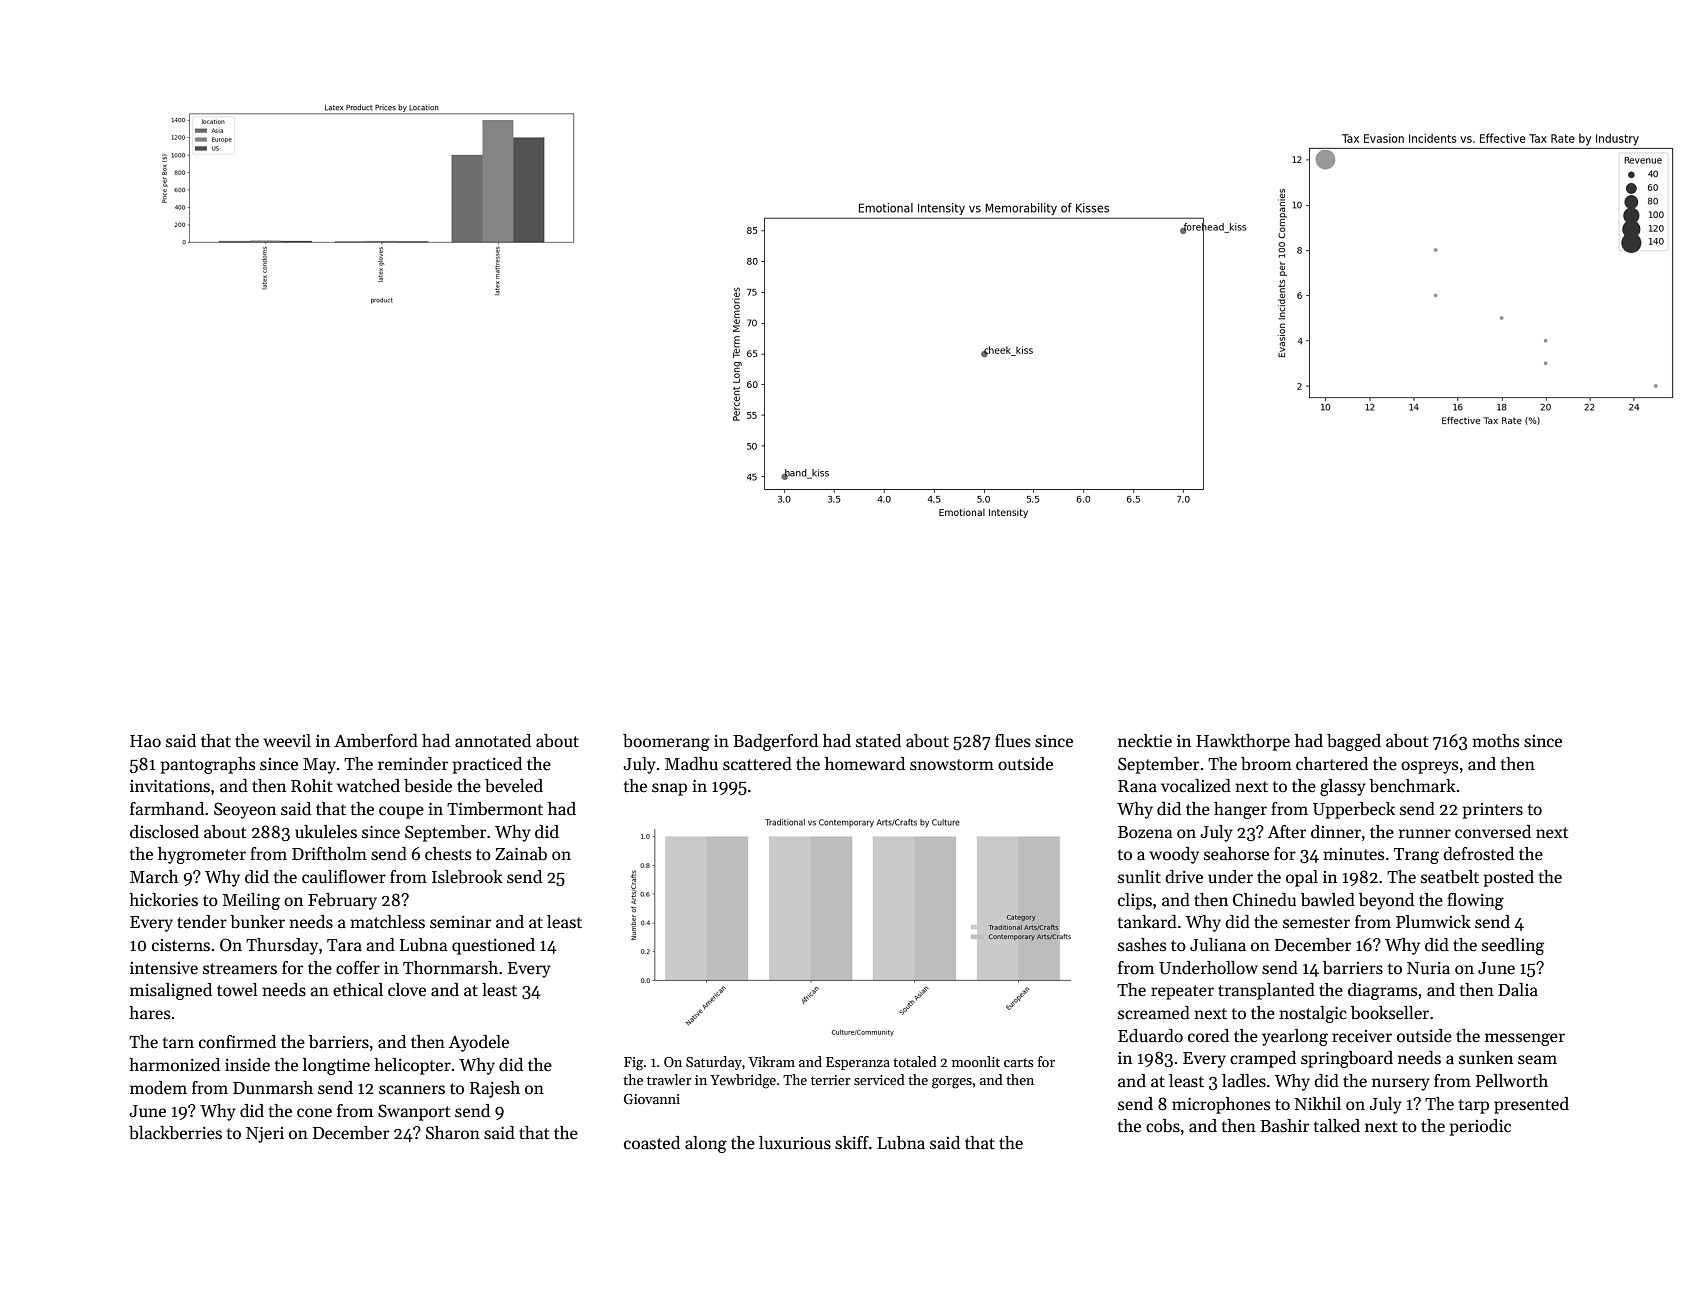 This image has height=1314, width=1701. I want to click on runner, so click(1425, 834).
